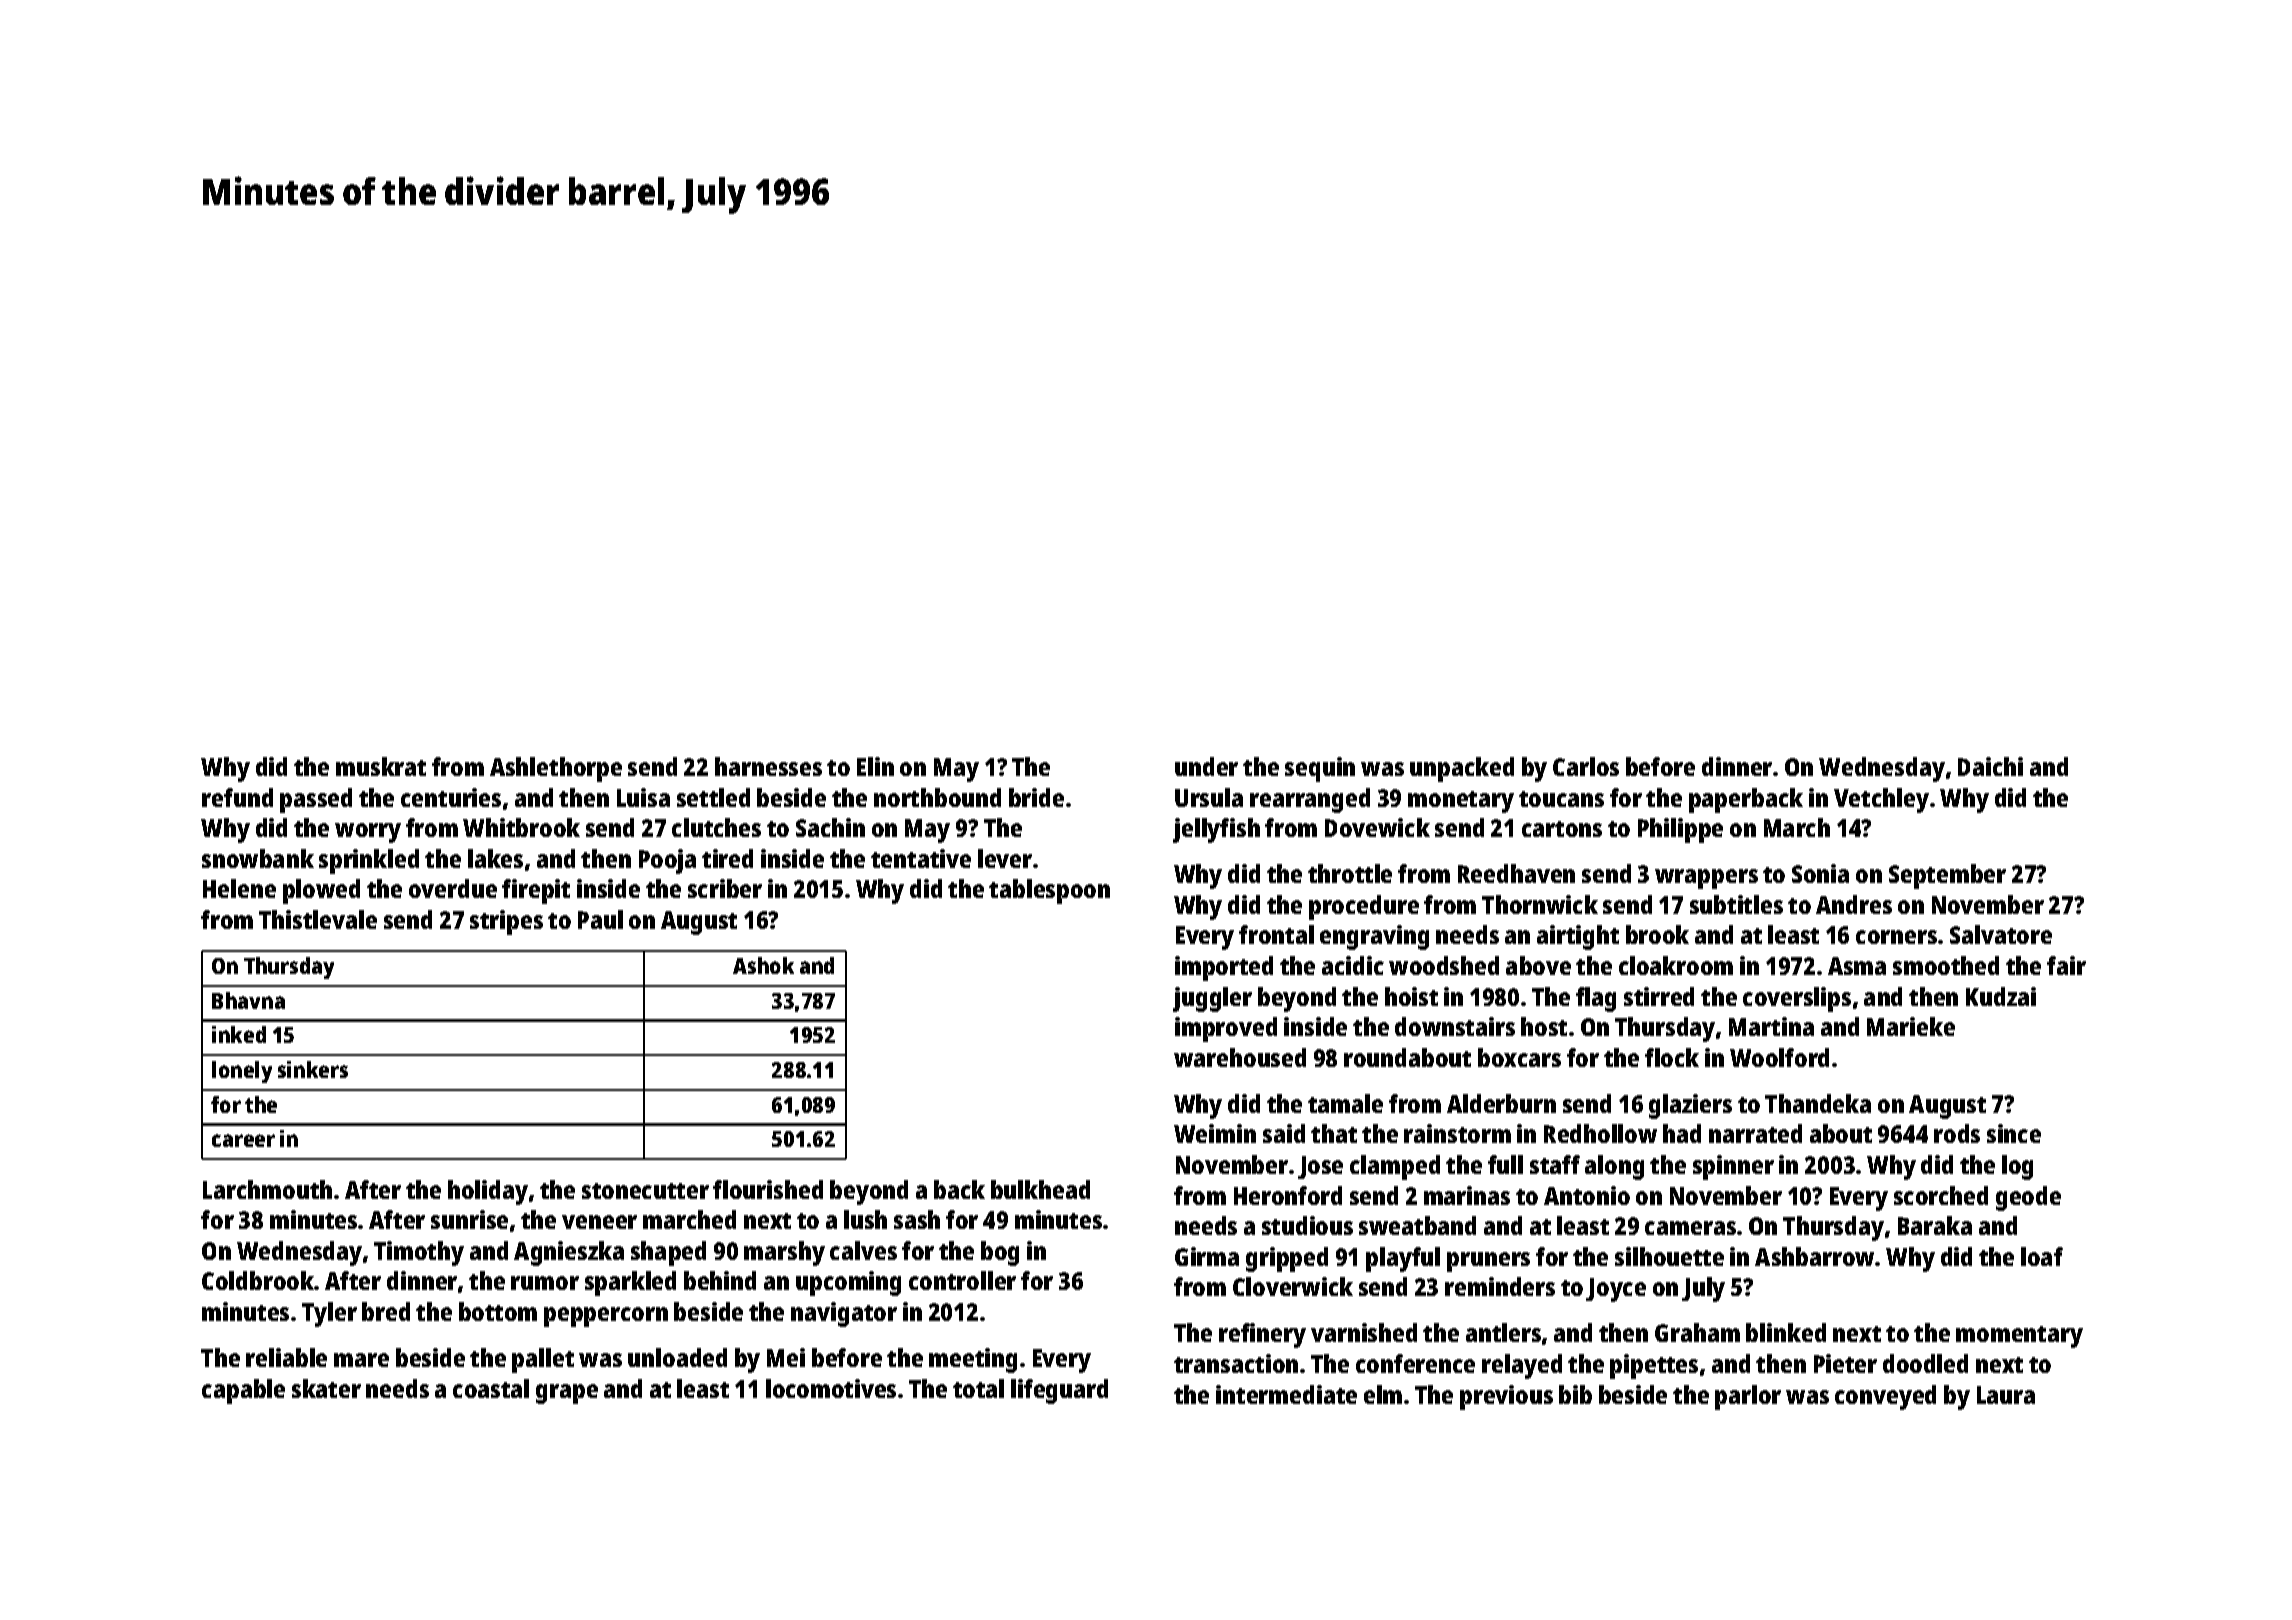  What do you see at coordinates (491, 1388) in the image?
I see `coastal` at bounding box center [491, 1388].
